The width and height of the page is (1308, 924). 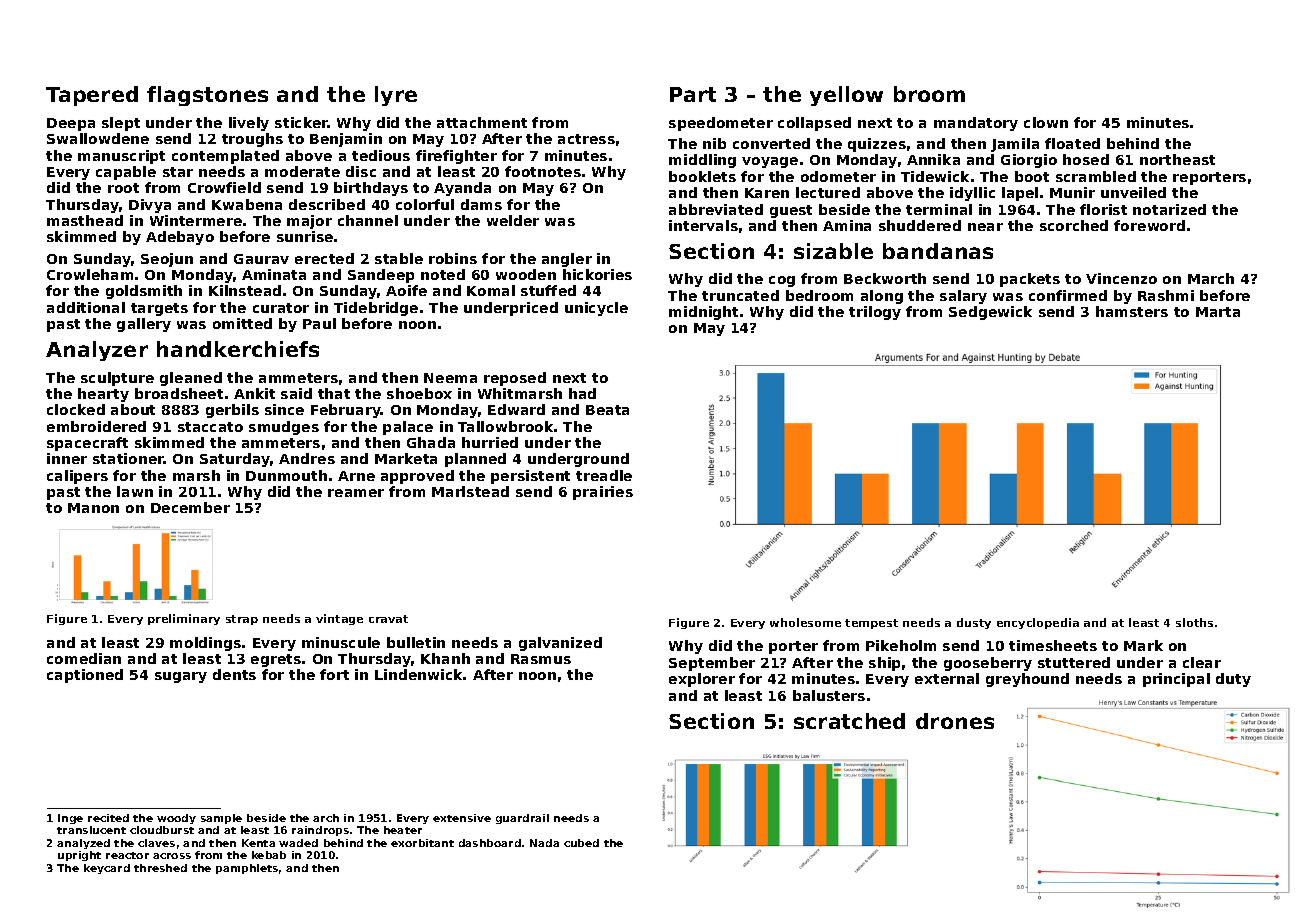 I want to click on dashboard, so click(x=490, y=843).
